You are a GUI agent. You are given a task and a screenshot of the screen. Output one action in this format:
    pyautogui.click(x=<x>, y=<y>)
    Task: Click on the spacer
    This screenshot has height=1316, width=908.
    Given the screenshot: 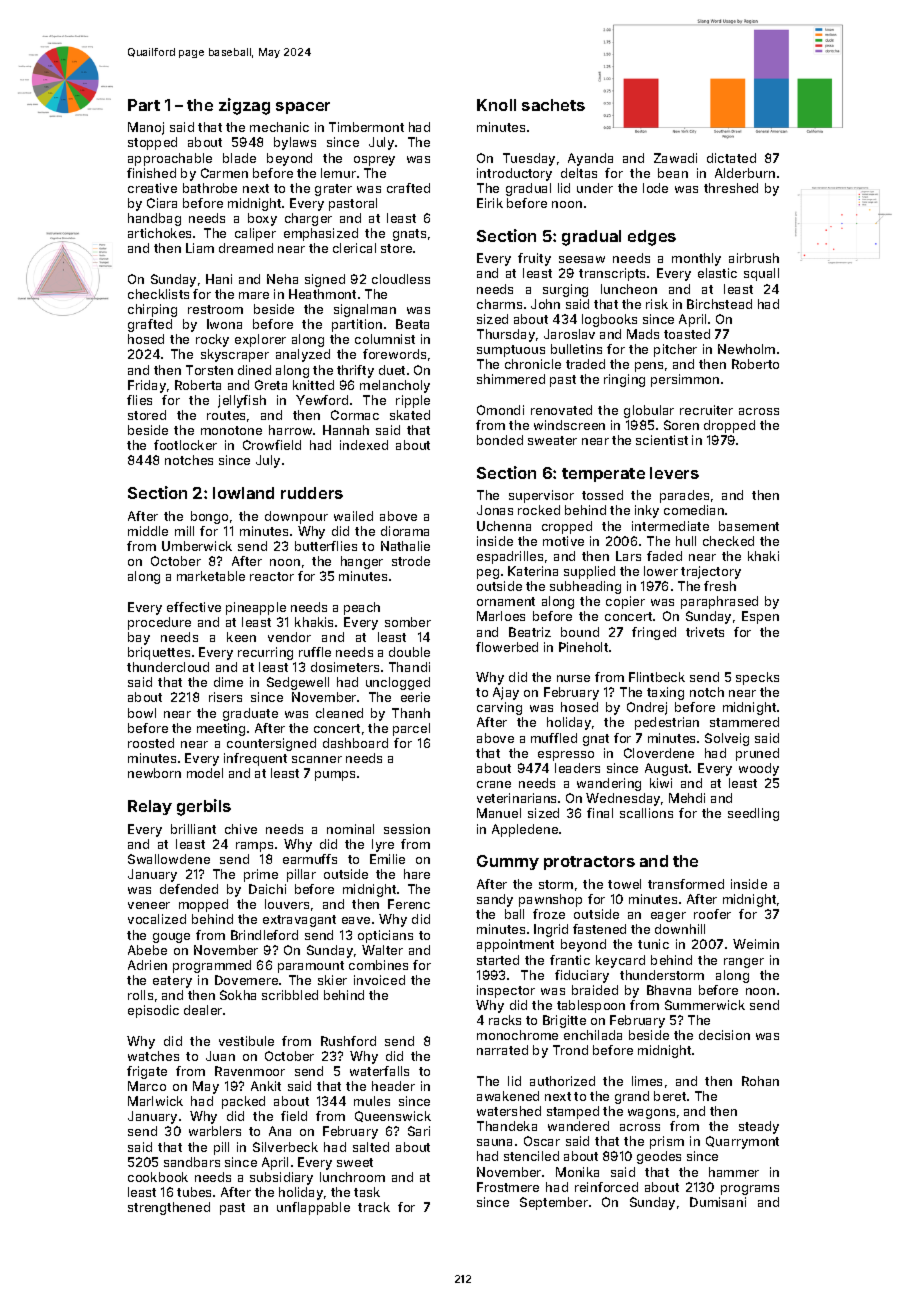 What is the action you would take?
    pyautogui.click(x=303, y=108)
